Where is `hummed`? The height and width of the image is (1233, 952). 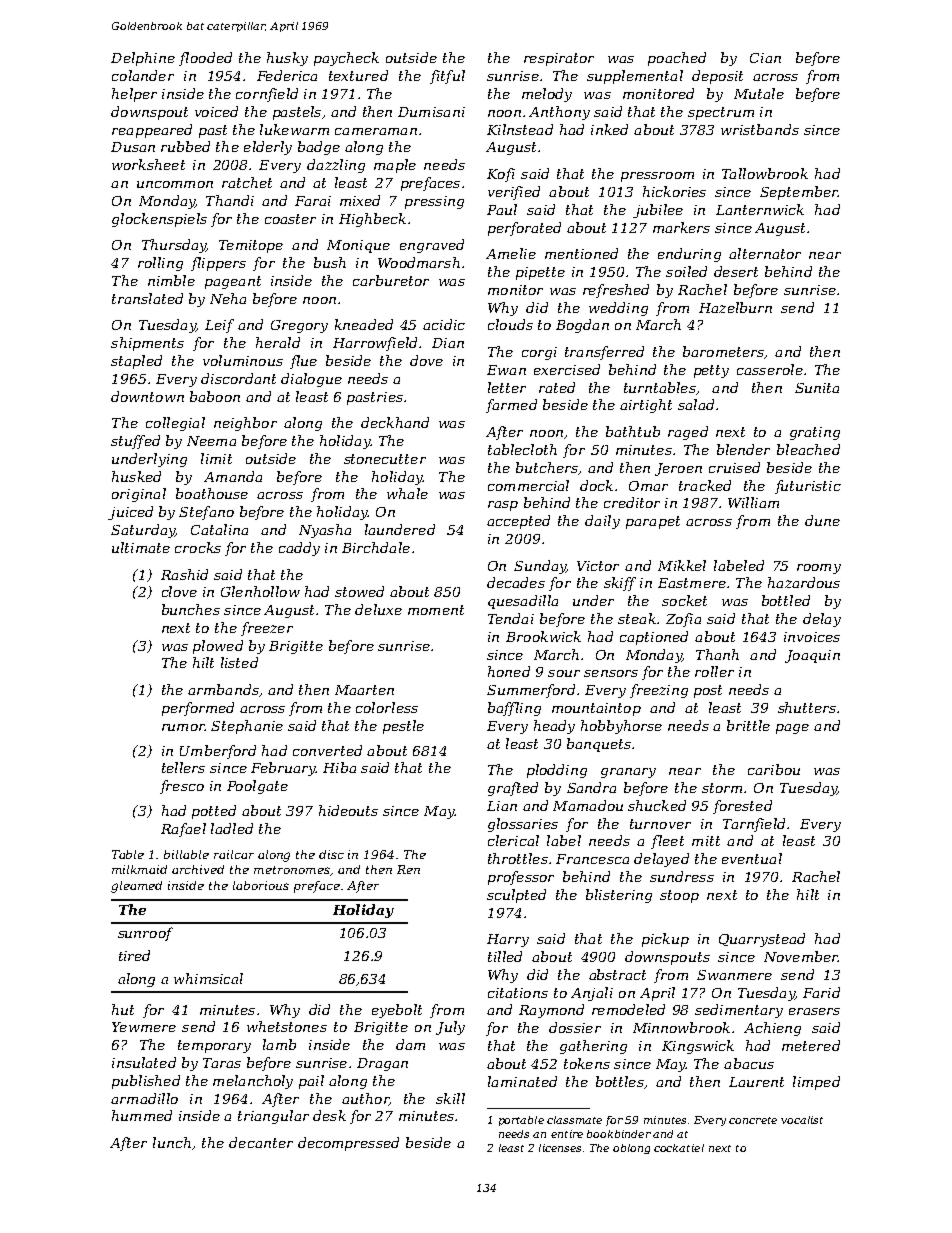 hummed is located at coordinates (142, 1115).
